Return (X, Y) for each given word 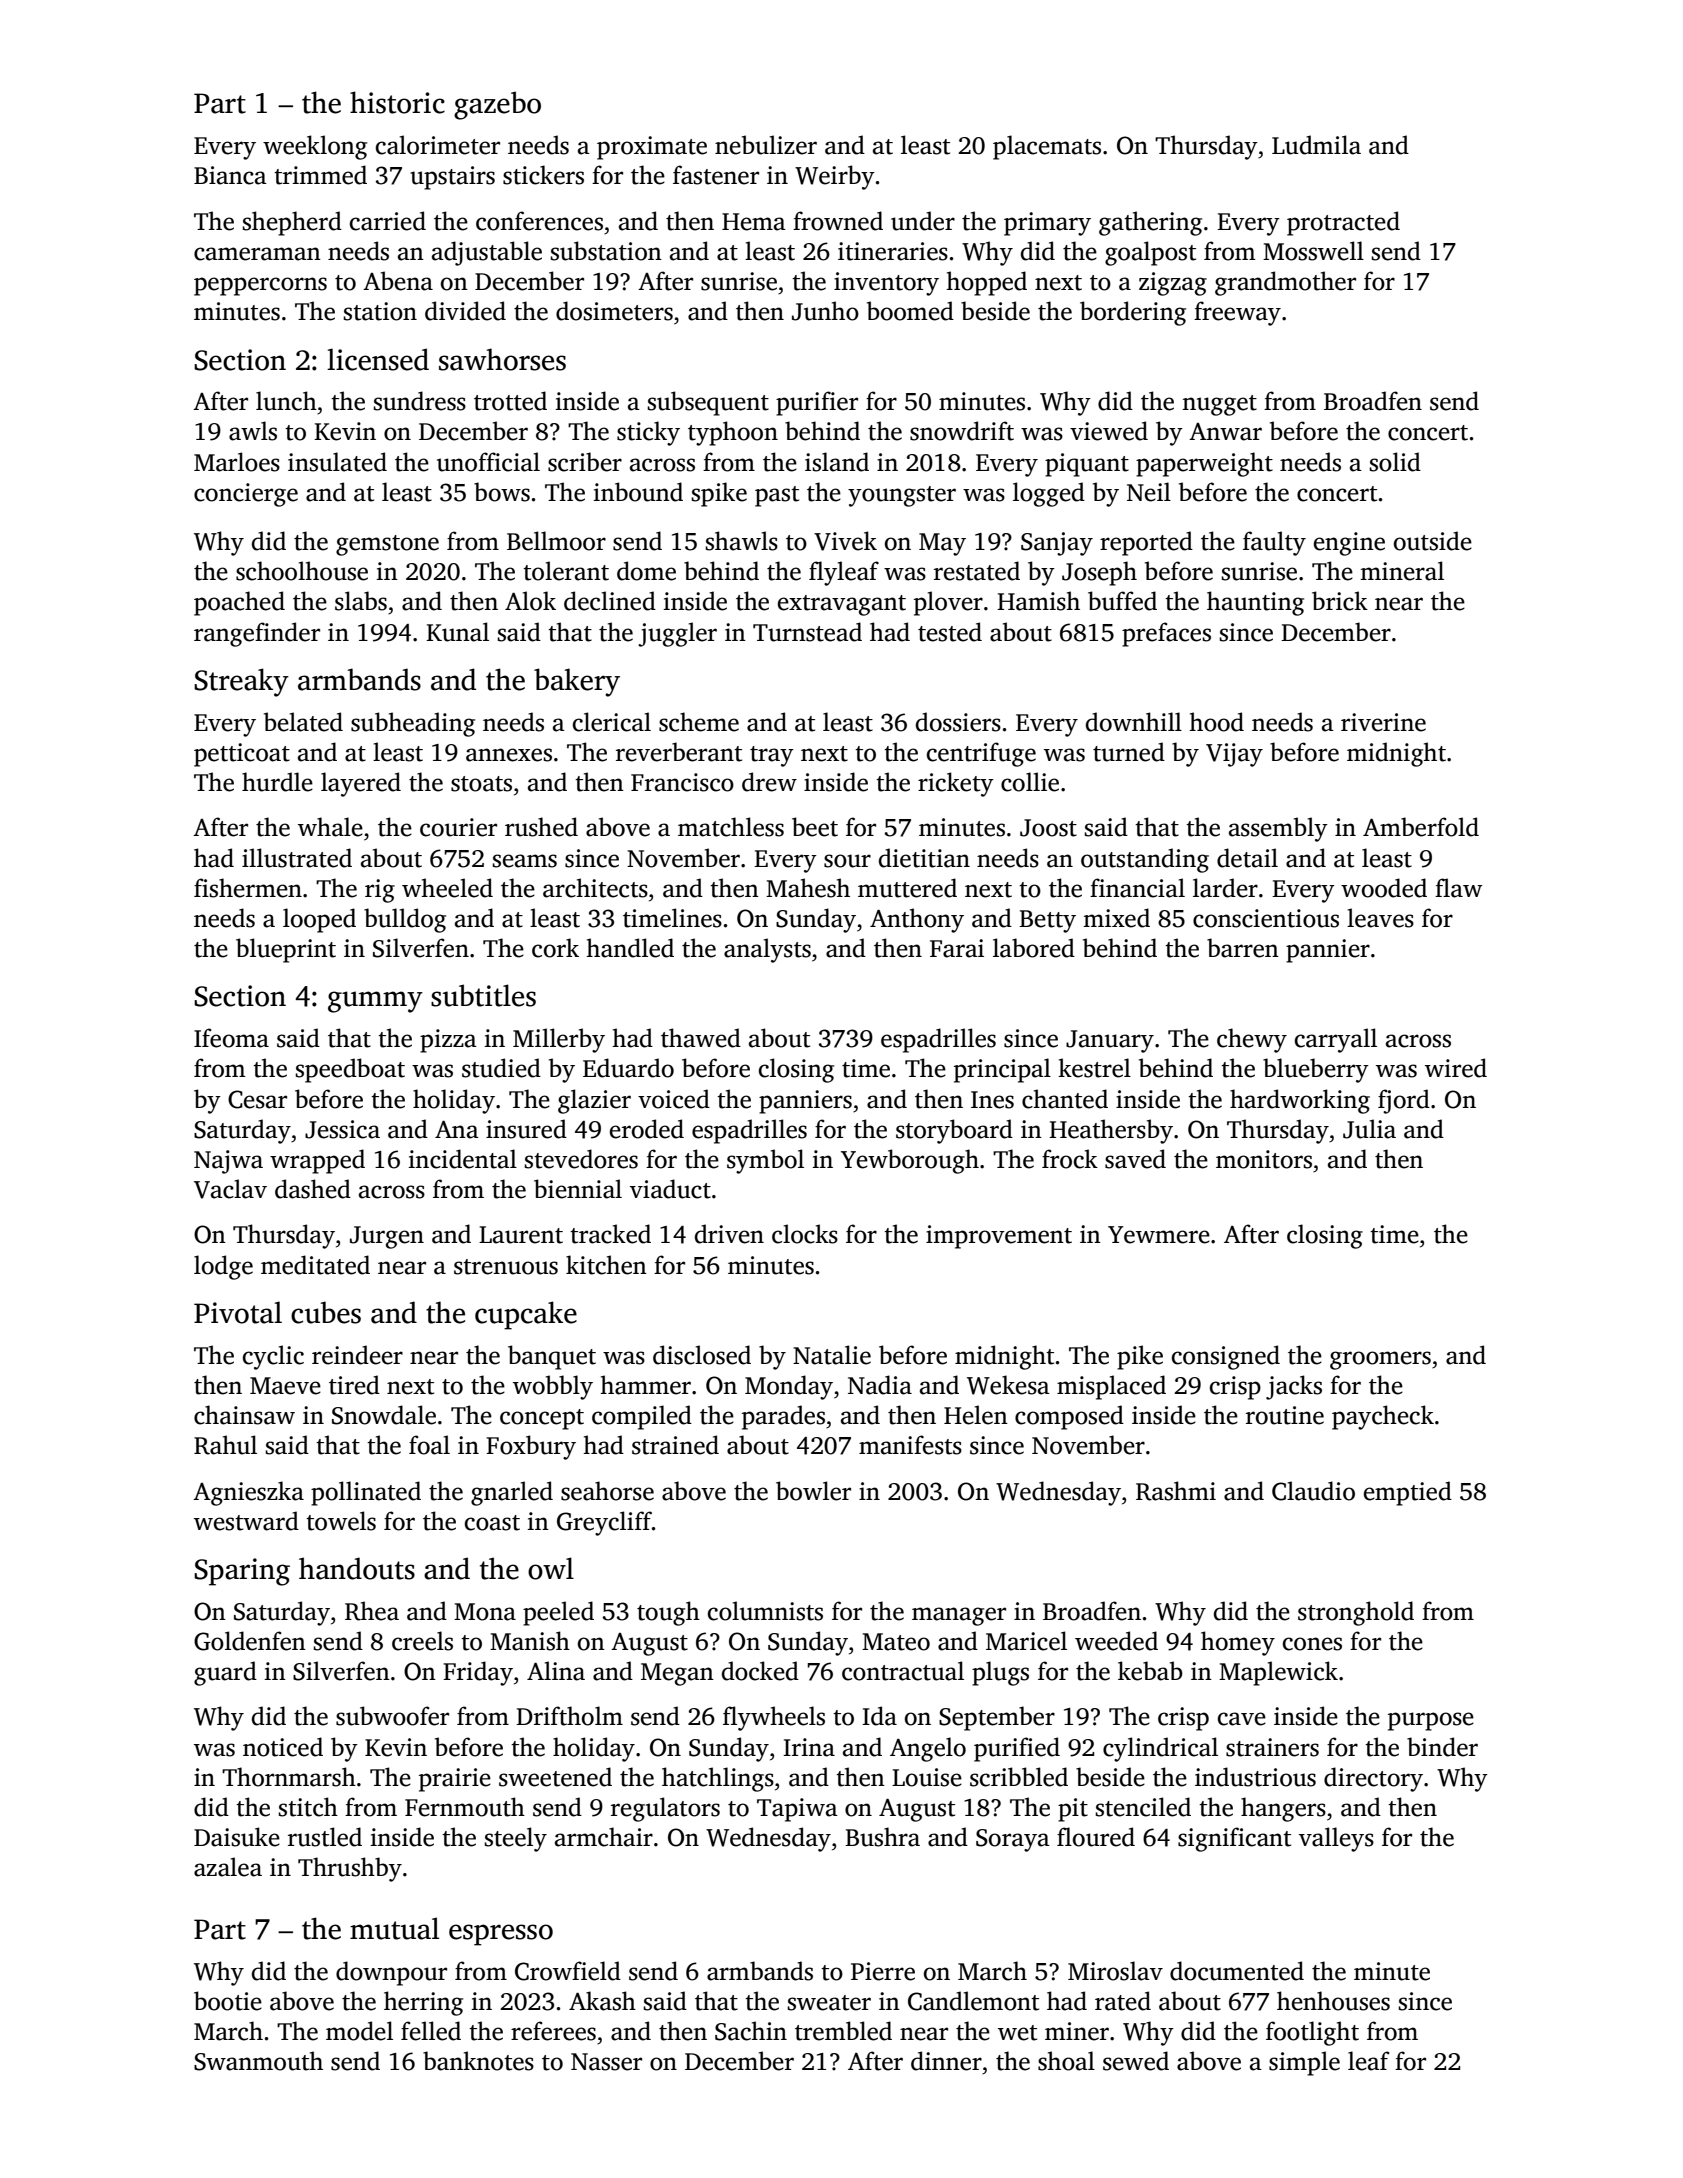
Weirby (835, 177)
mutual (394, 1928)
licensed (378, 359)
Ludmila (1316, 145)
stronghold (1356, 1613)
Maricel (1026, 1641)
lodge (223, 1267)
